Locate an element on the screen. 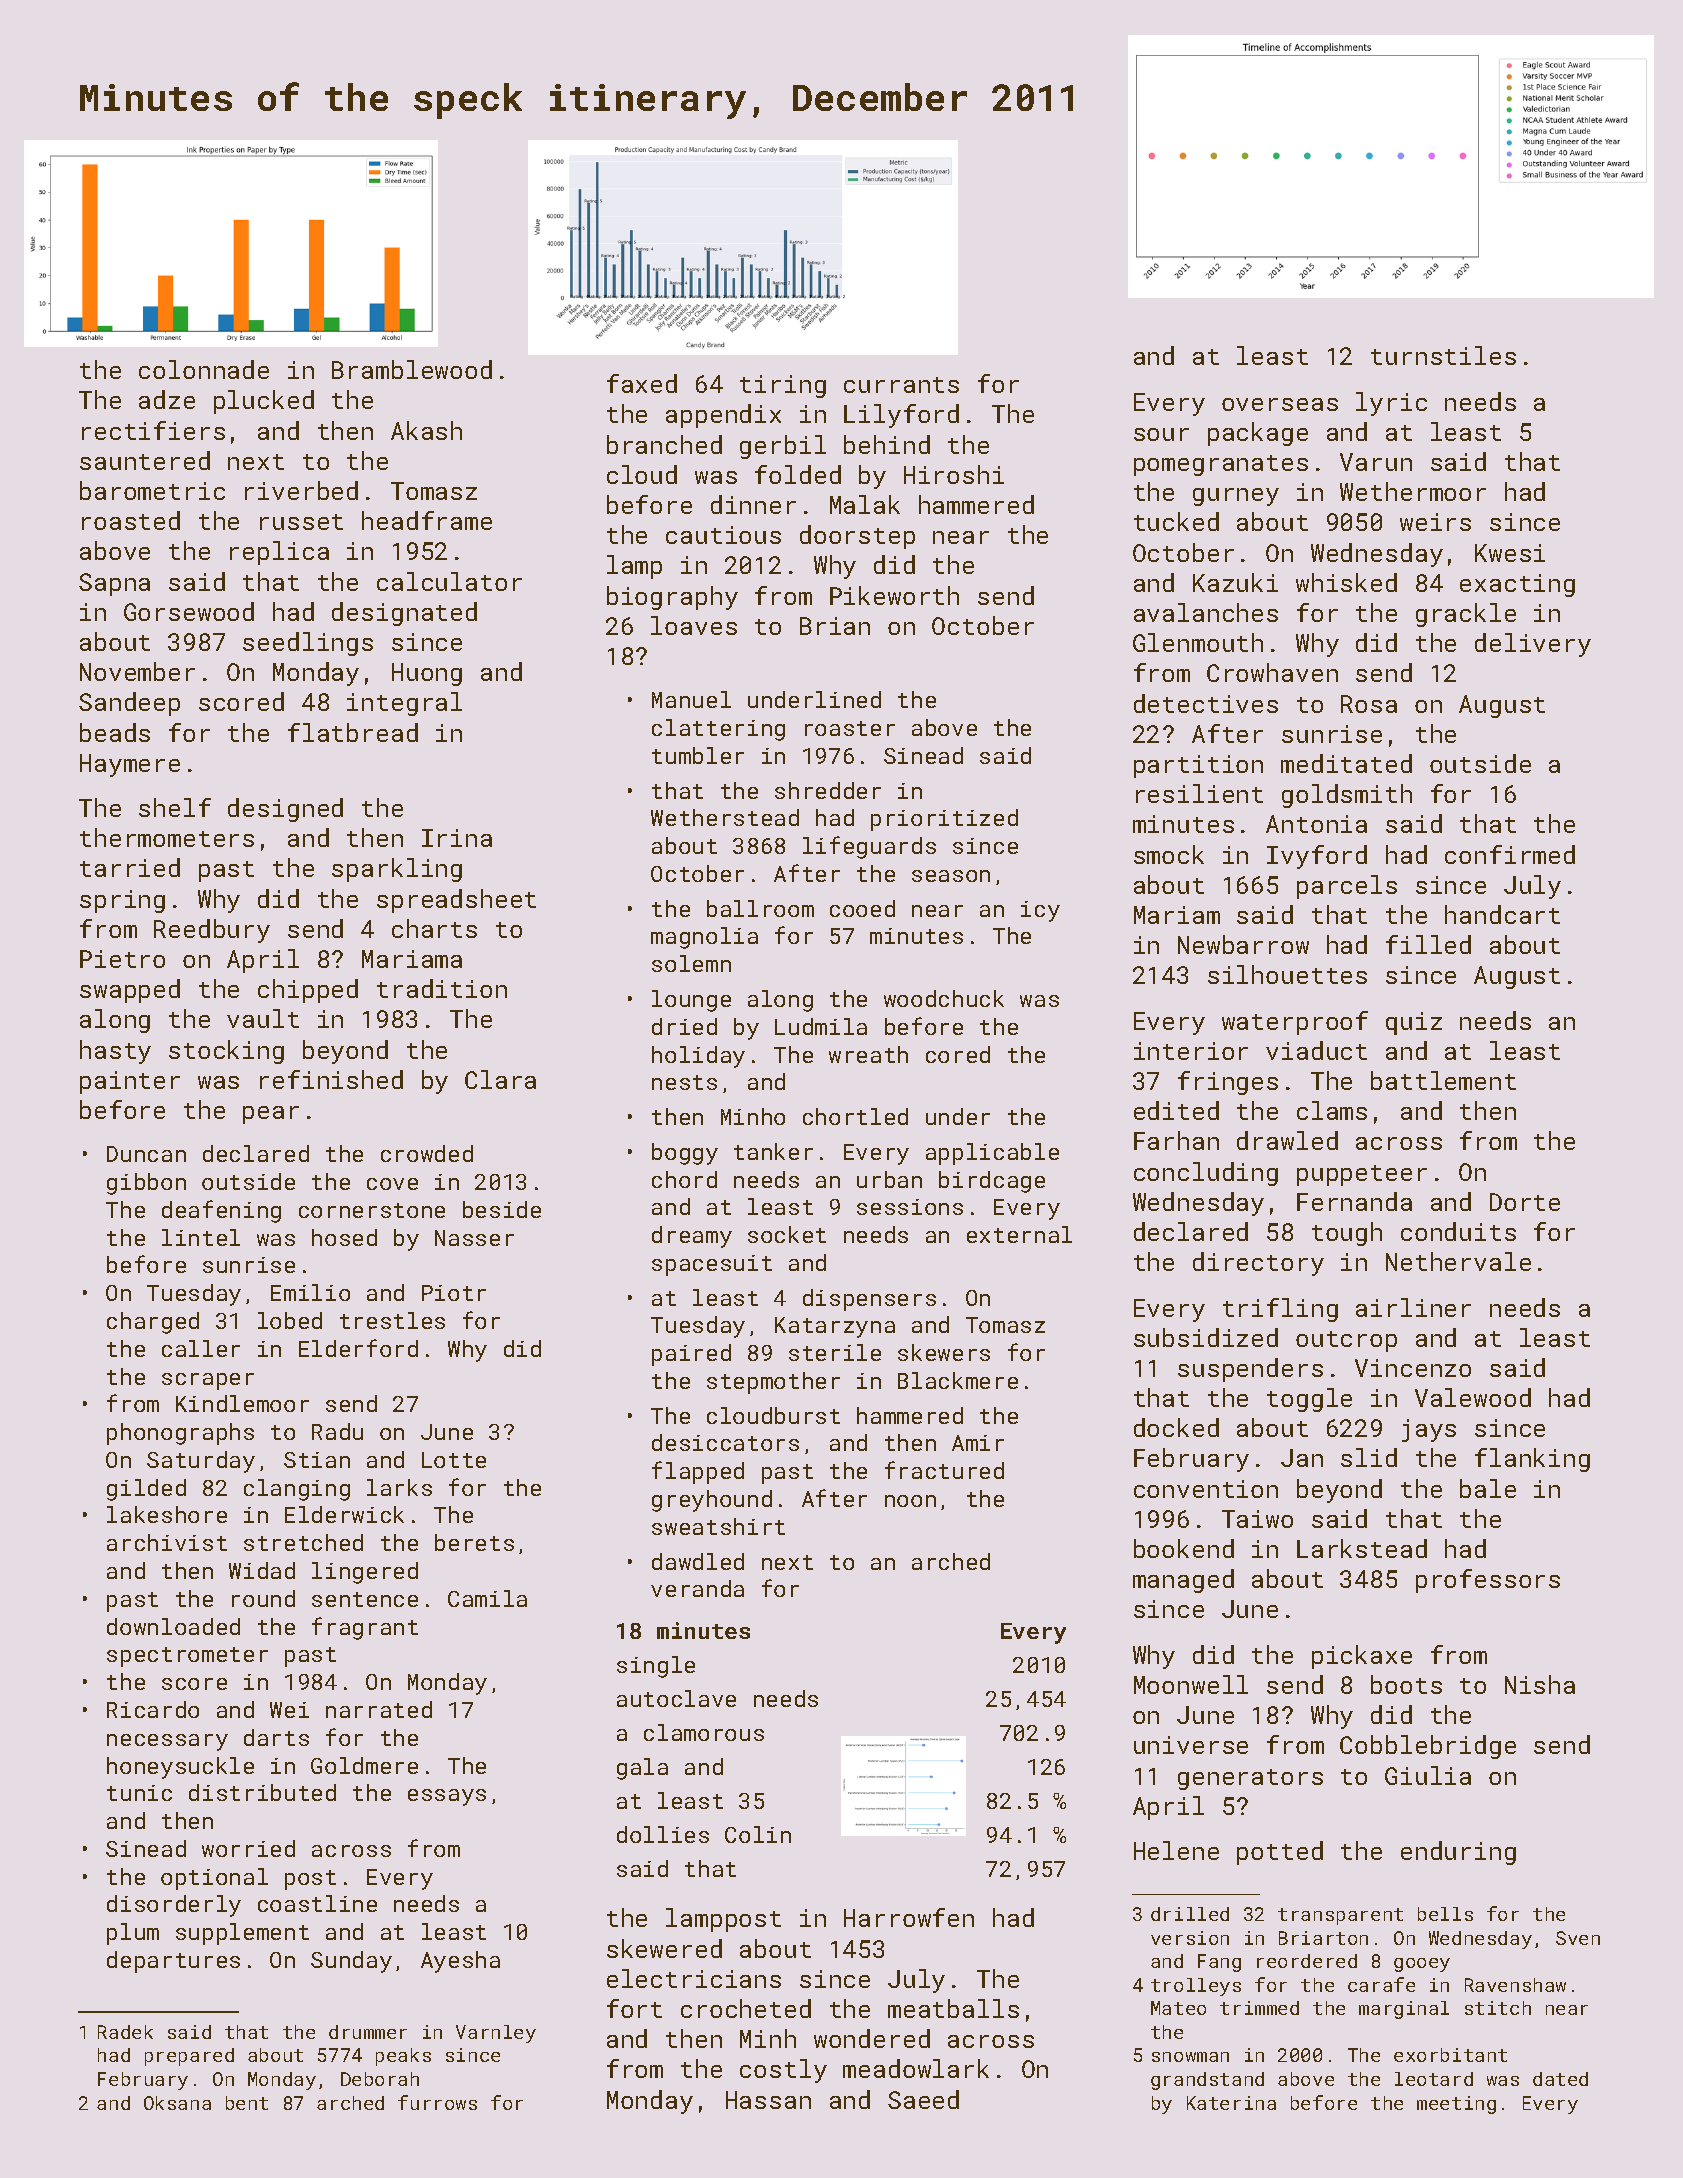 This screenshot has width=1683, height=2178. Oksana is located at coordinates (177, 2103).
